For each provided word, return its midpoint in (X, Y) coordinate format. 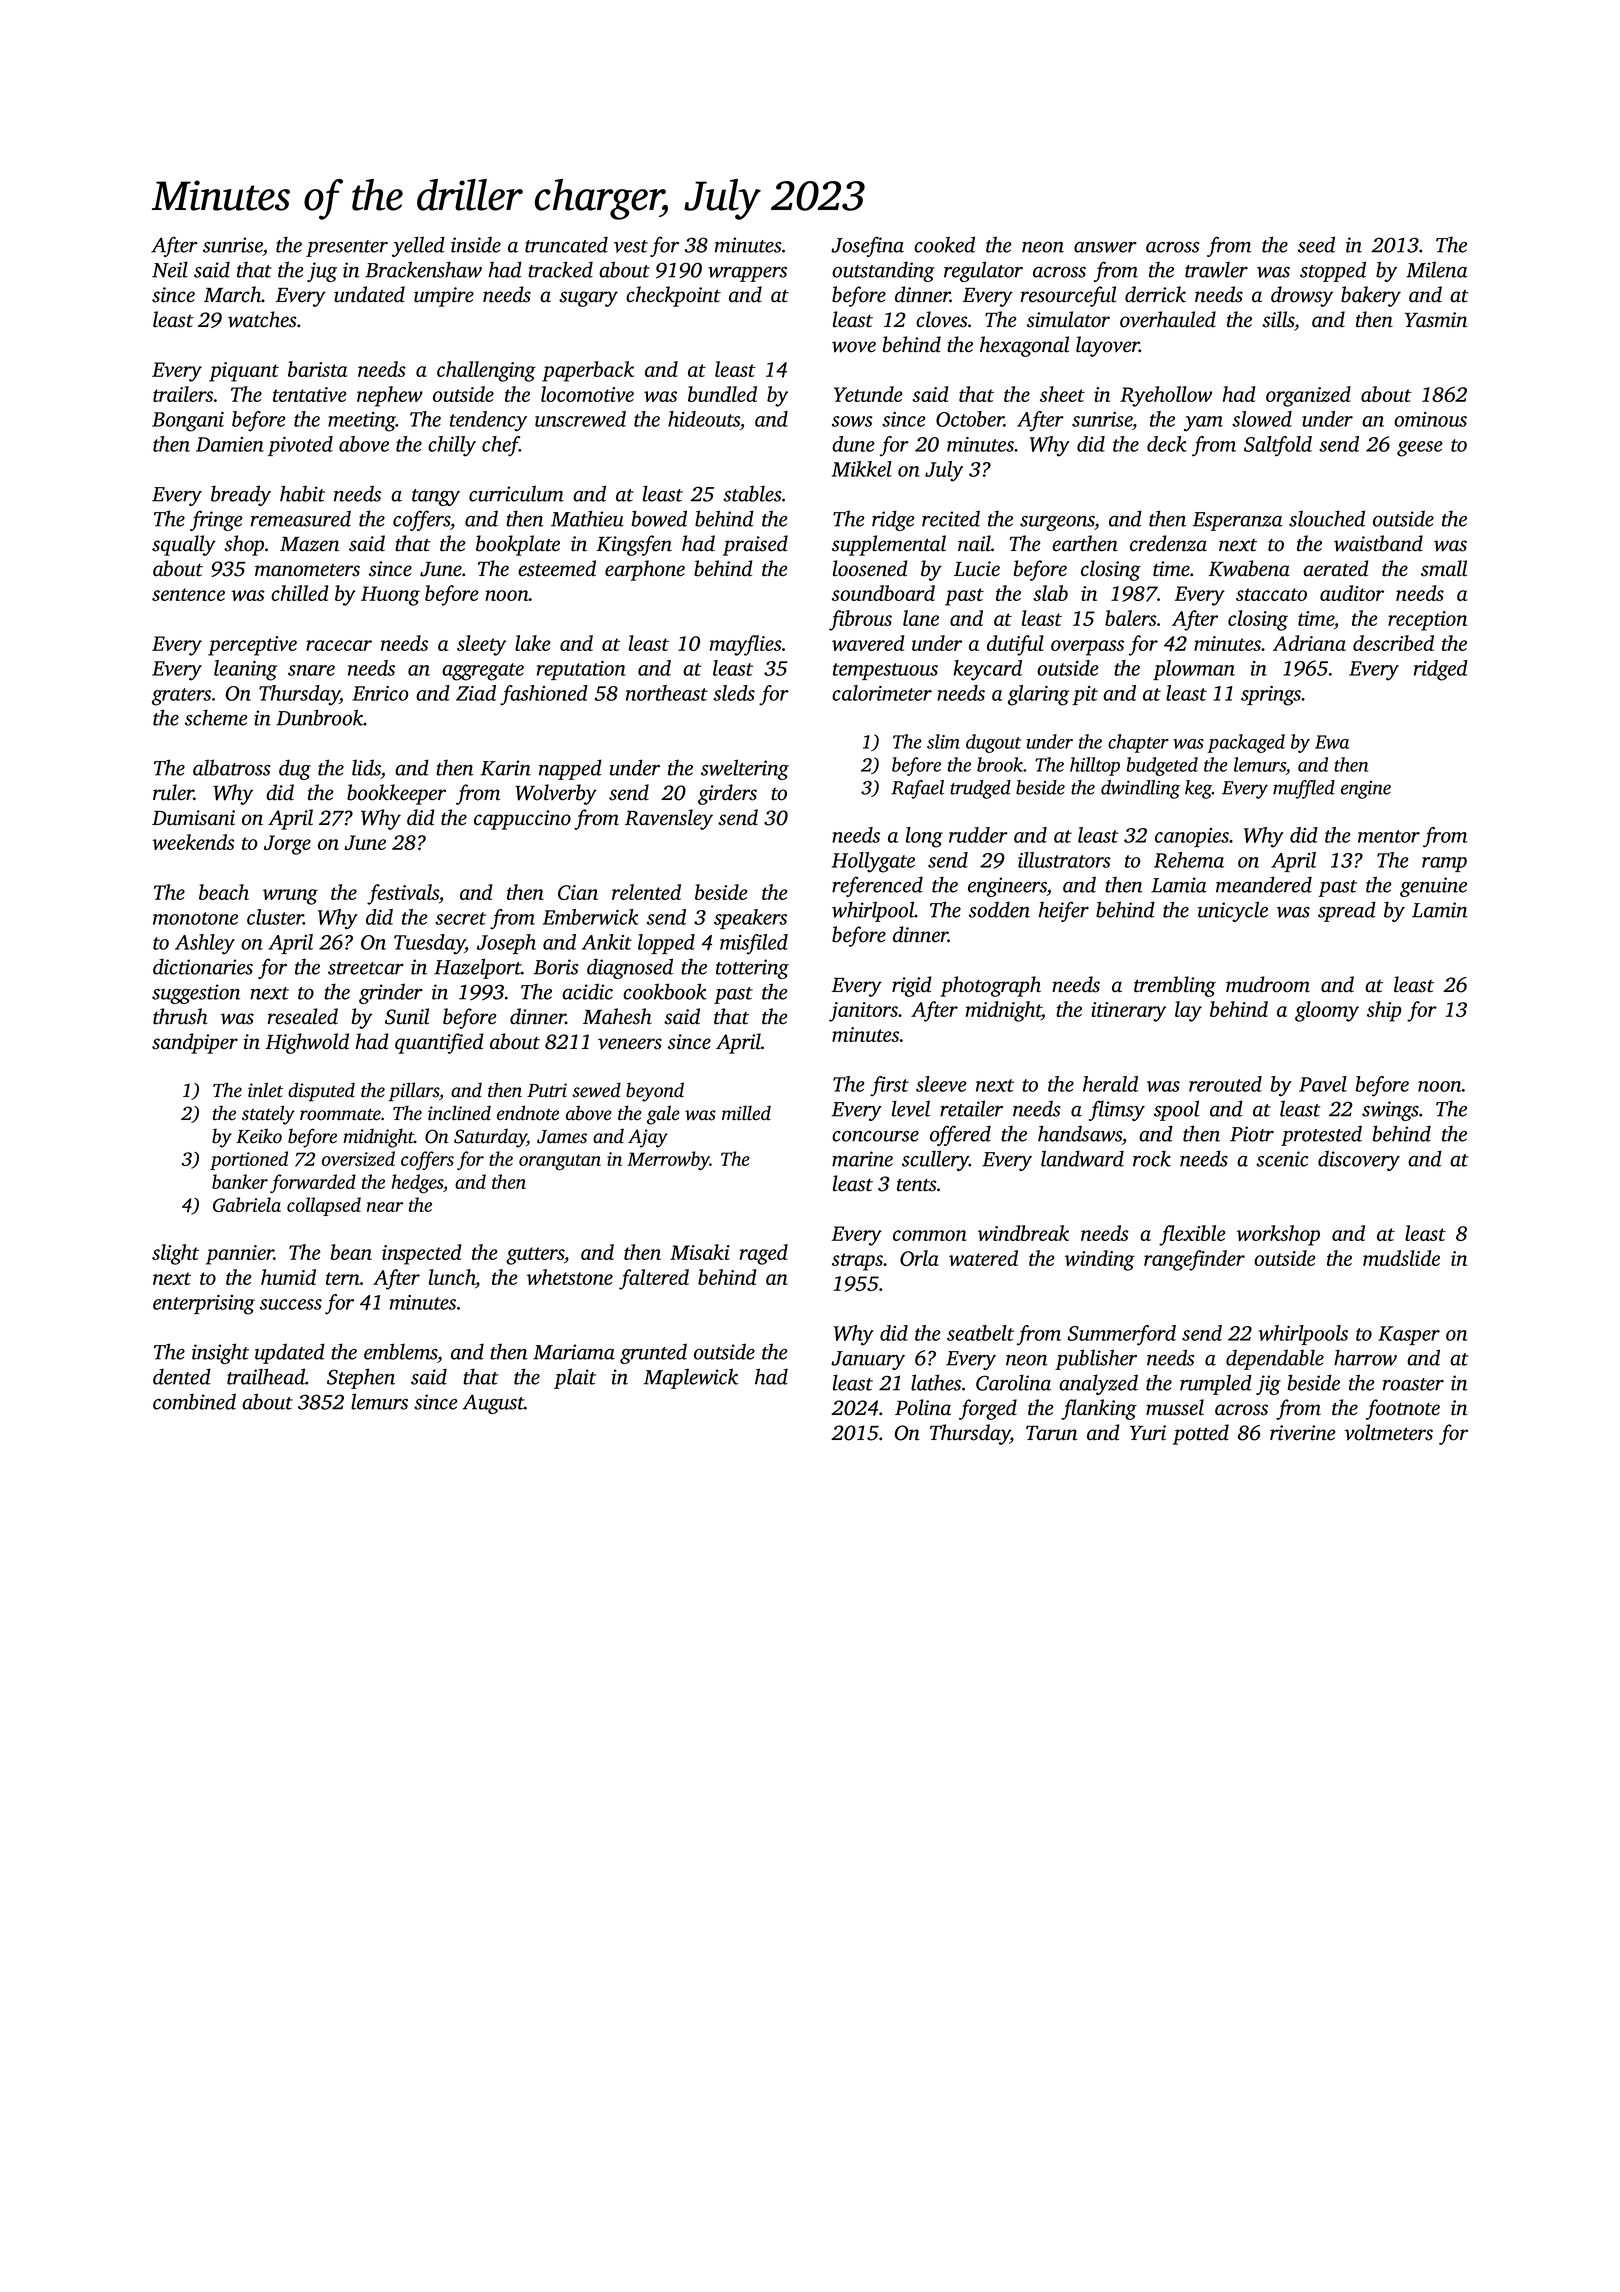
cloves (941, 319)
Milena (1437, 269)
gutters (535, 1256)
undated (369, 294)
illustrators (1064, 860)
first (889, 1086)
